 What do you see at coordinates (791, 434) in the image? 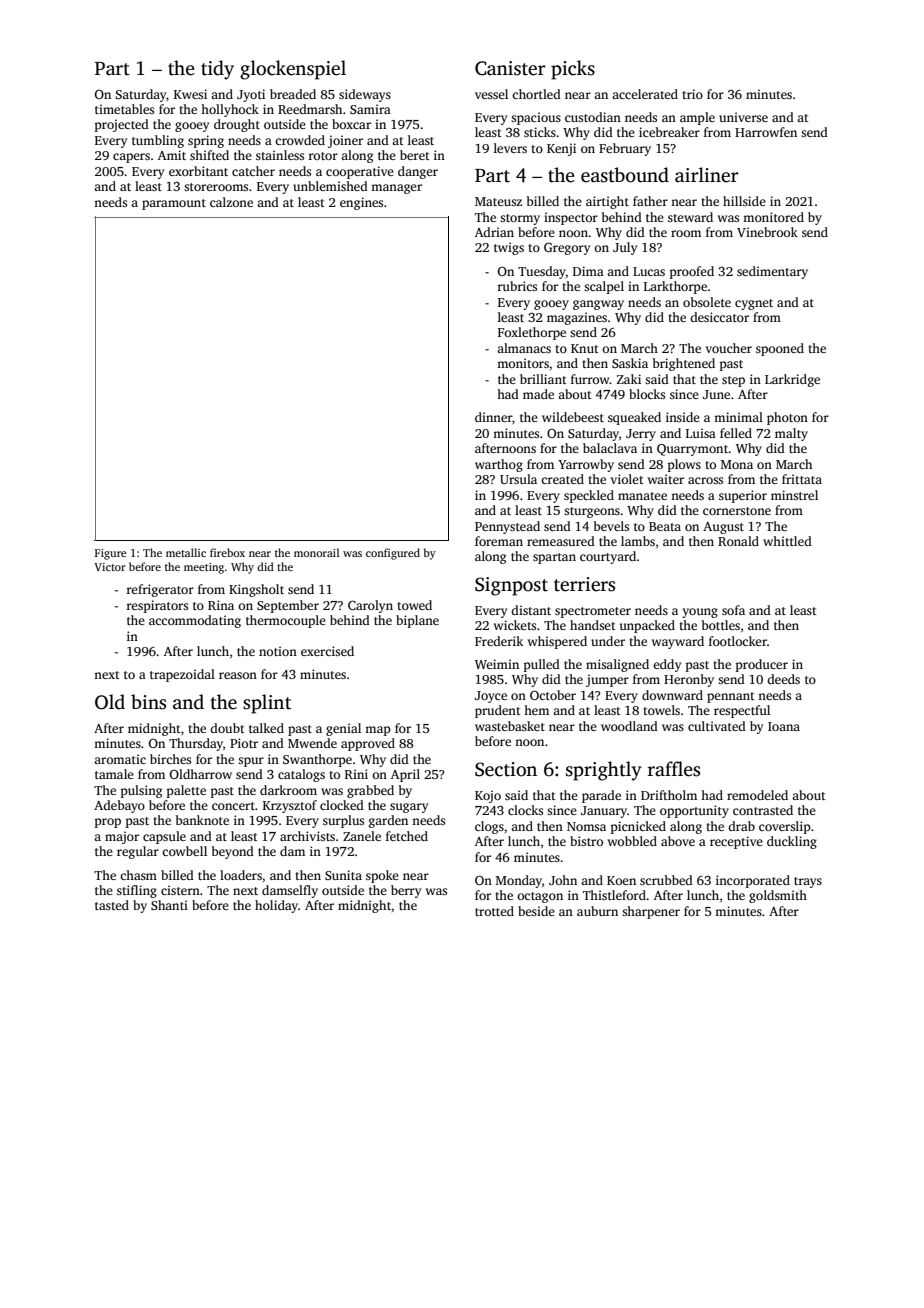
I see `malty` at bounding box center [791, 434].
